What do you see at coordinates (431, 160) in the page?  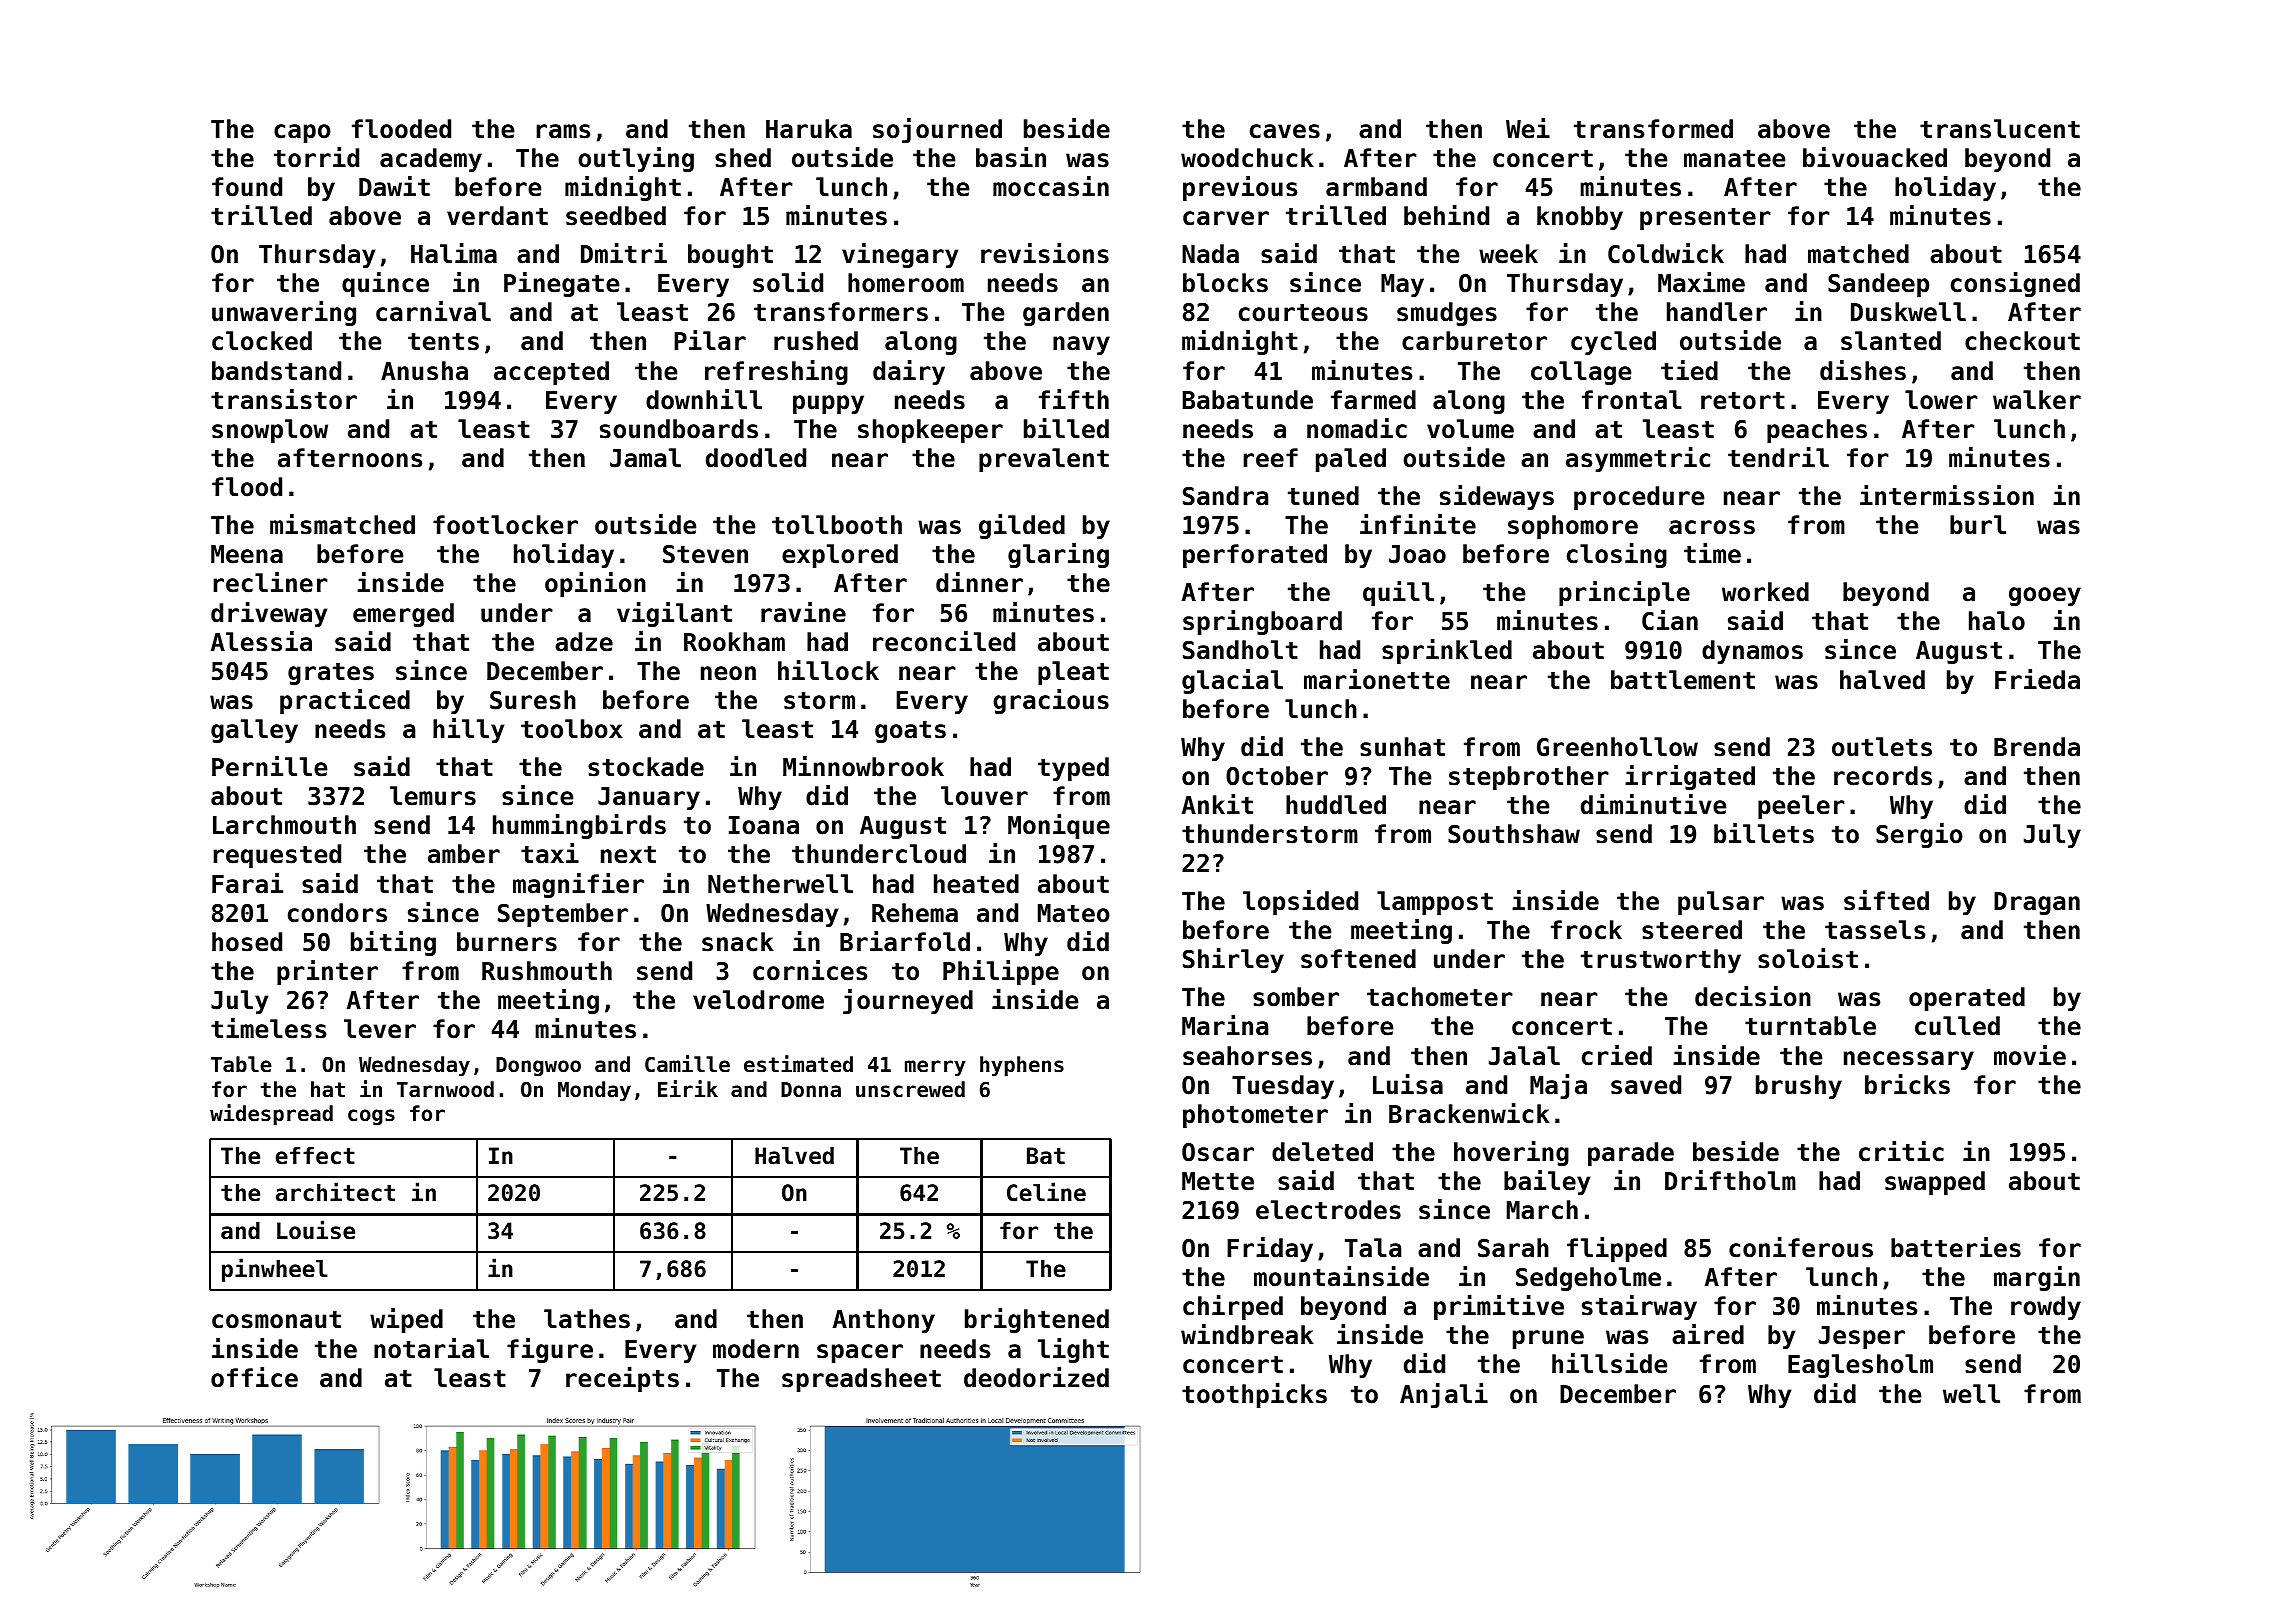 I see `academy` at bounding box center [431, 160].
